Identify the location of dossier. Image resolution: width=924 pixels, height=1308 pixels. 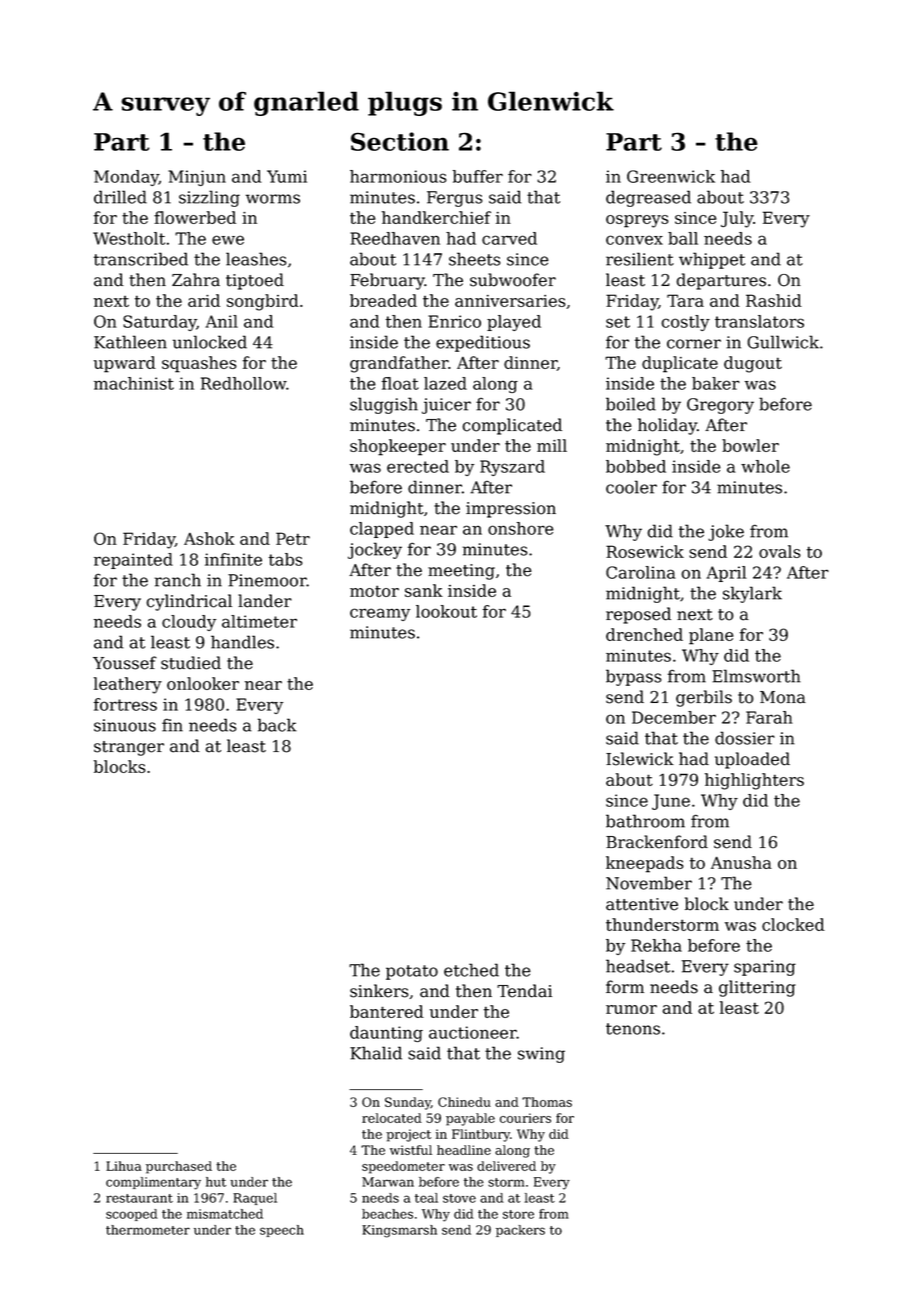
(745, 738).
